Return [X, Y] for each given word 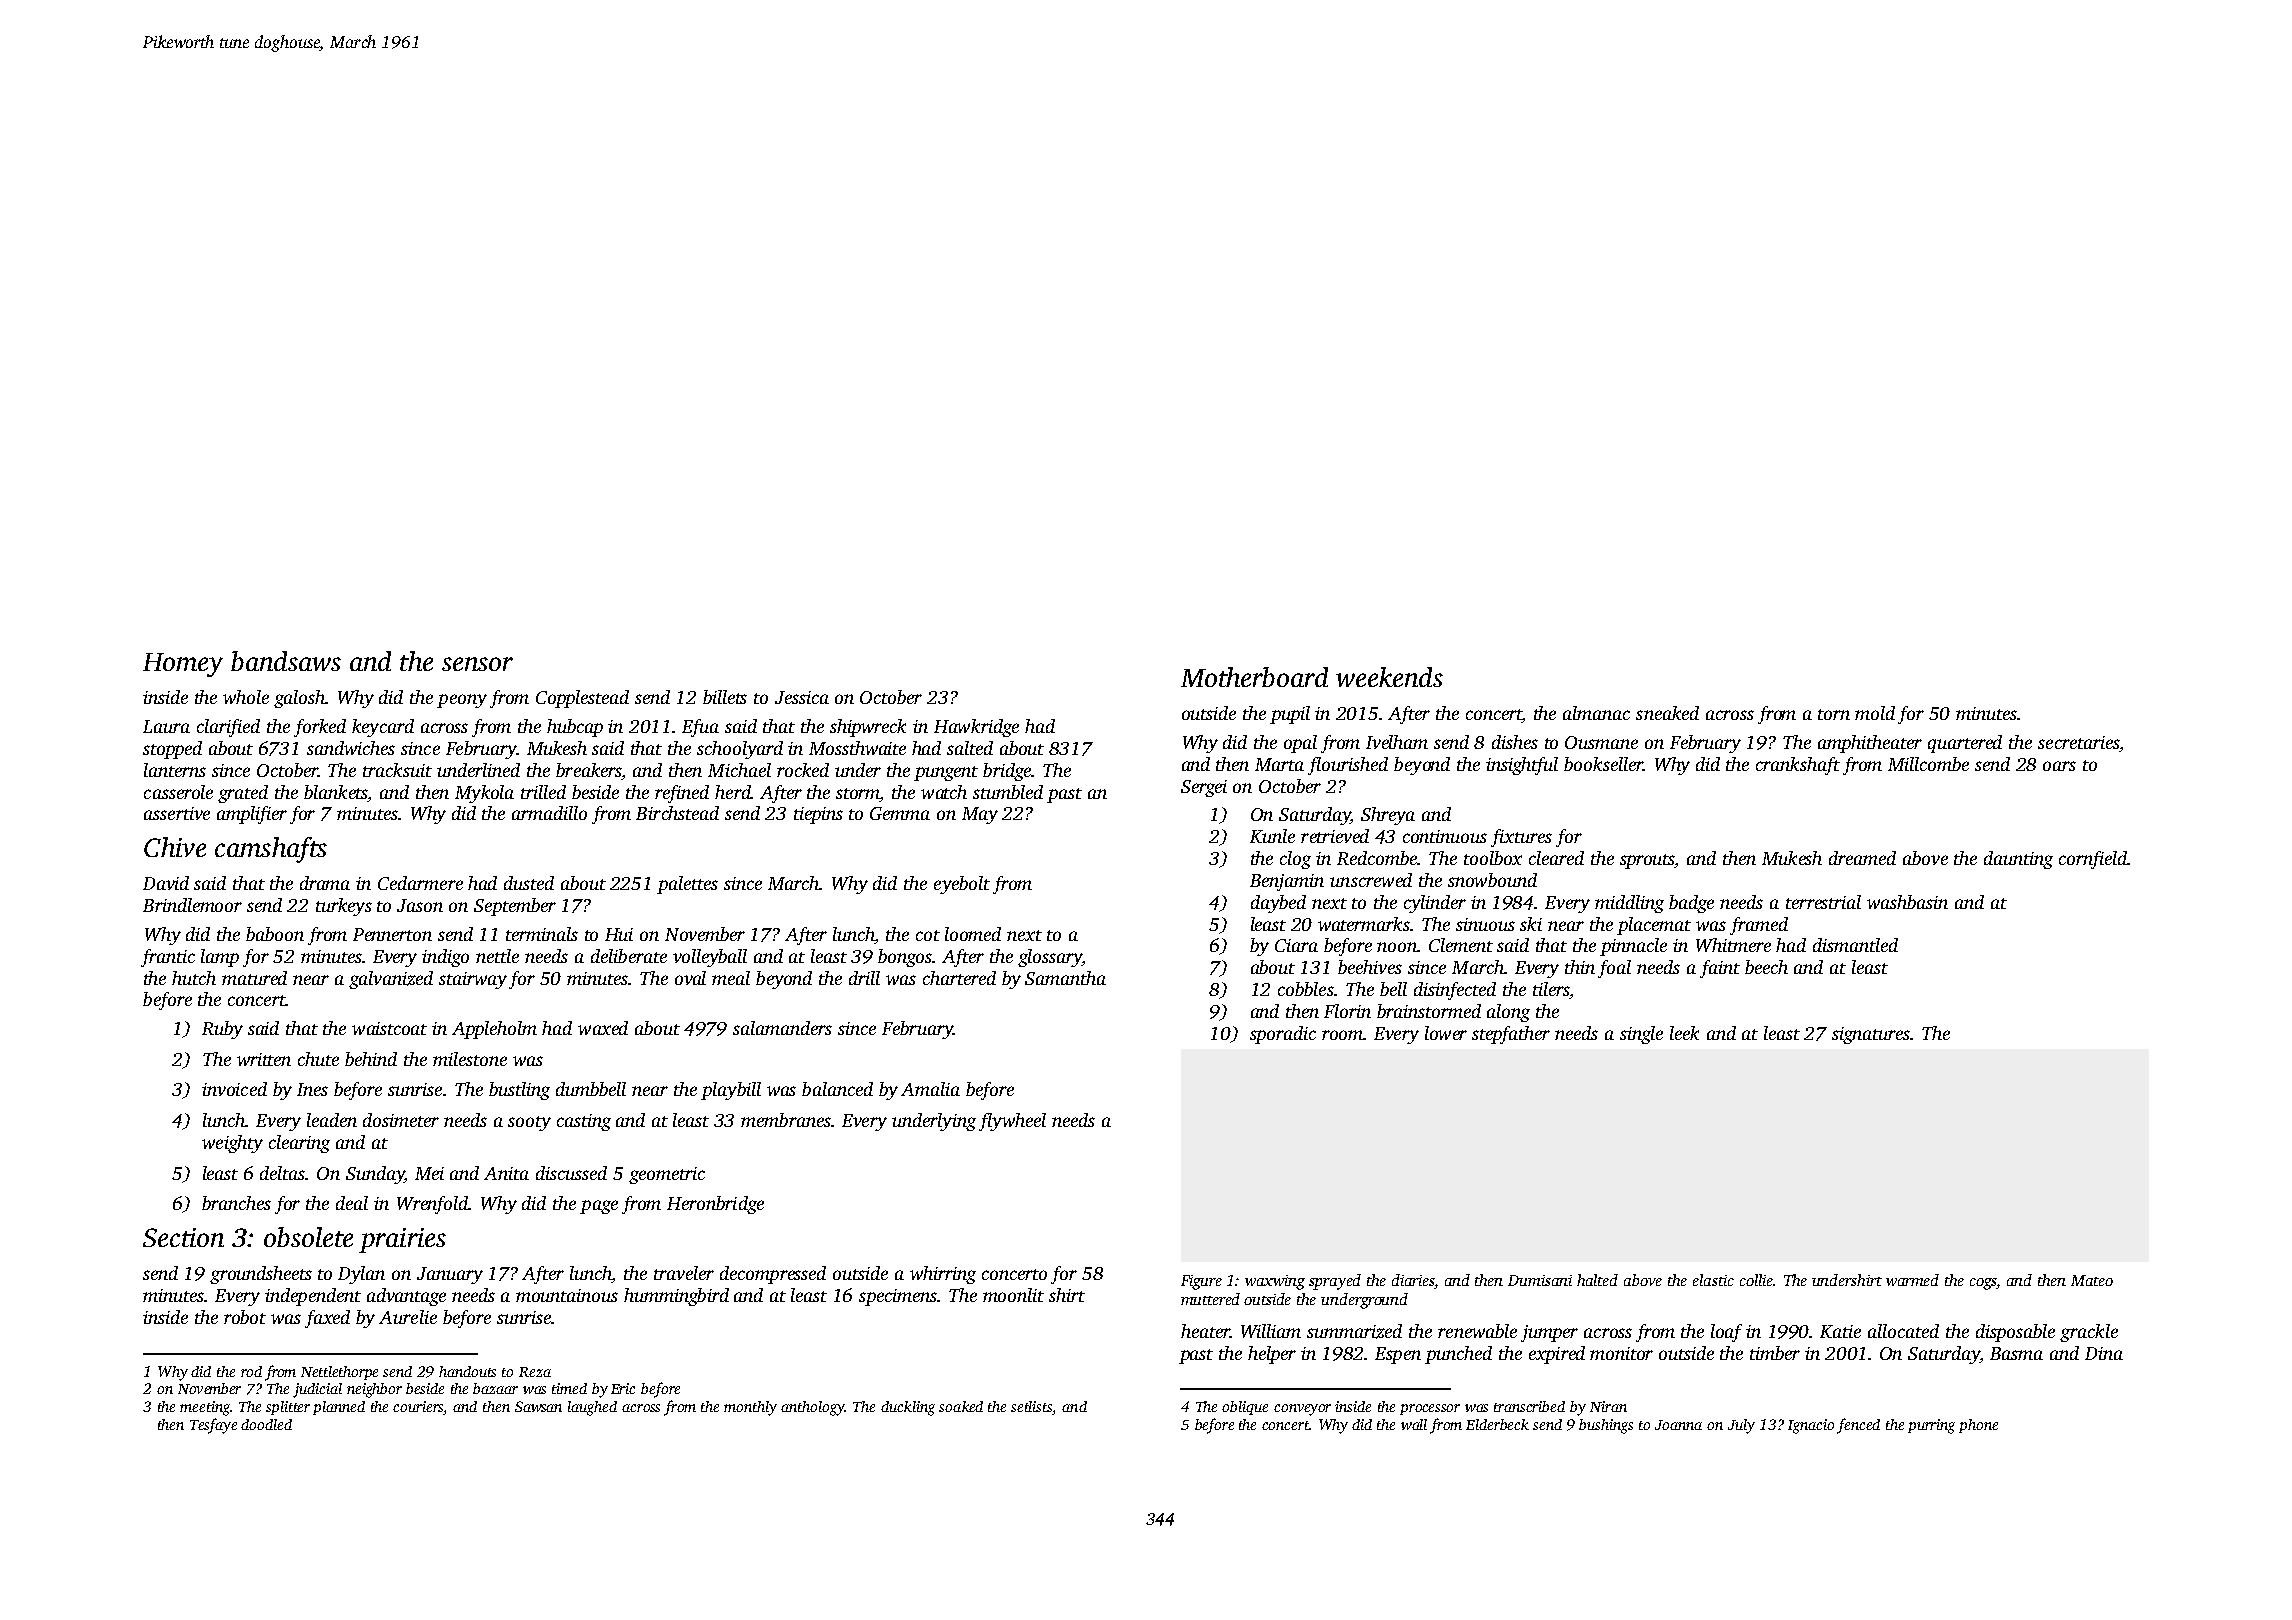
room [1342, 1035]
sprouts [1647, 861]
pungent [946, 773]
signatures [1871, 1035]
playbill [731, 1091]
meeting [205, 1408]
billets [725, 697]
